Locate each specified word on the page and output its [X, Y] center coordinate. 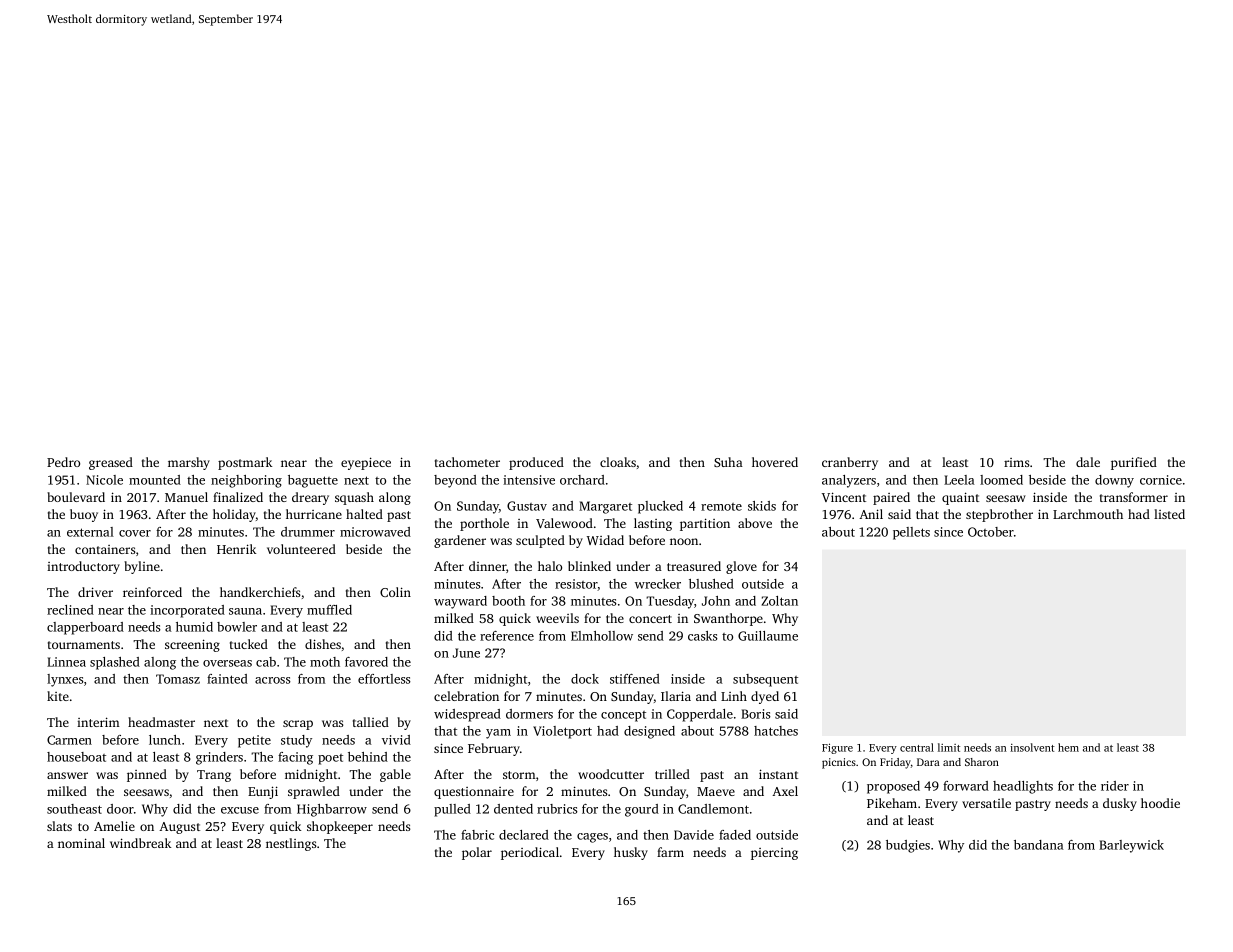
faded [735, 835]
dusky [1120, 804]
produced [536, 463]
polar [477, 853]
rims [1017, 462]
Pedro [63, 462]
